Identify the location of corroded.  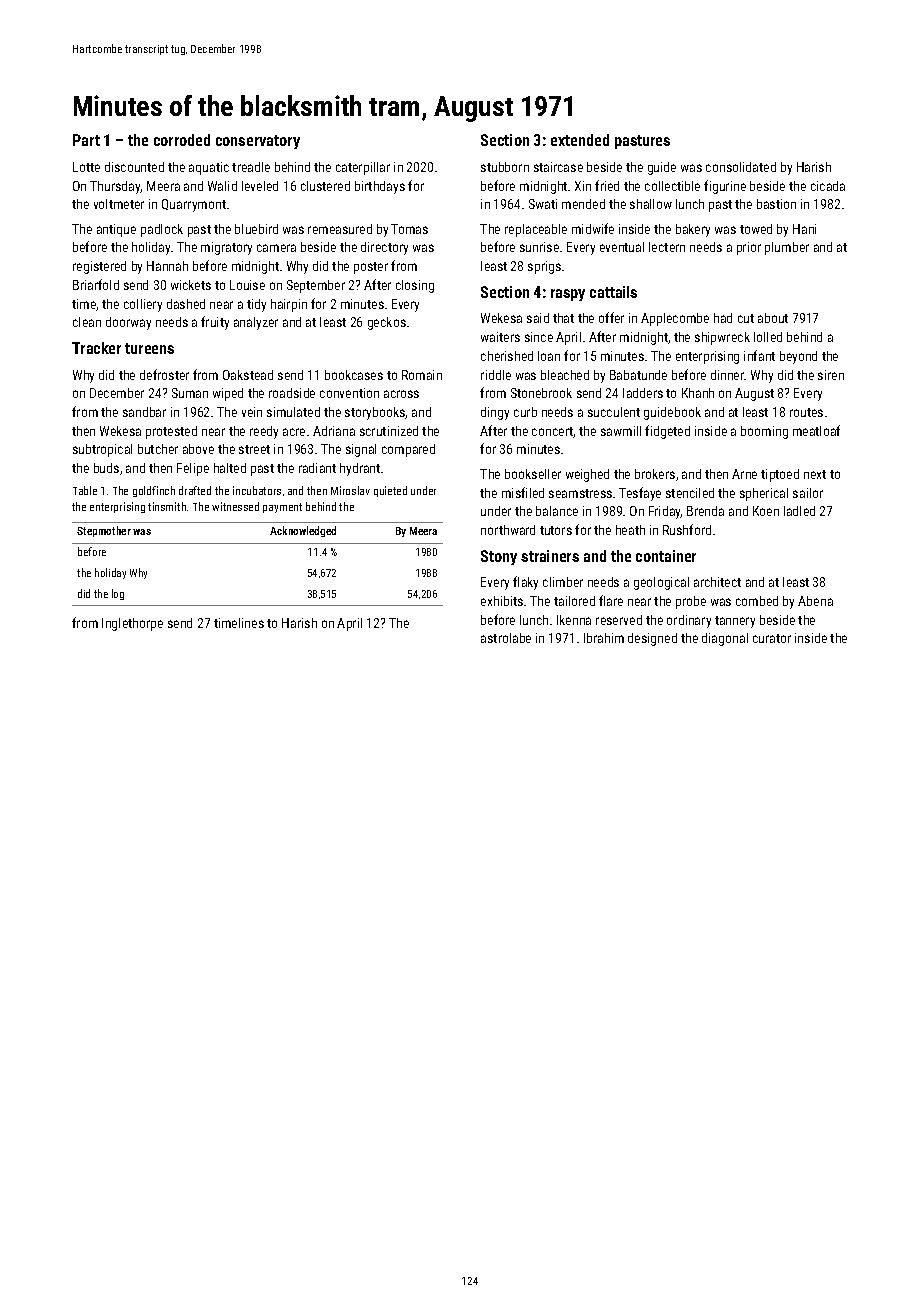
(182, 140).
